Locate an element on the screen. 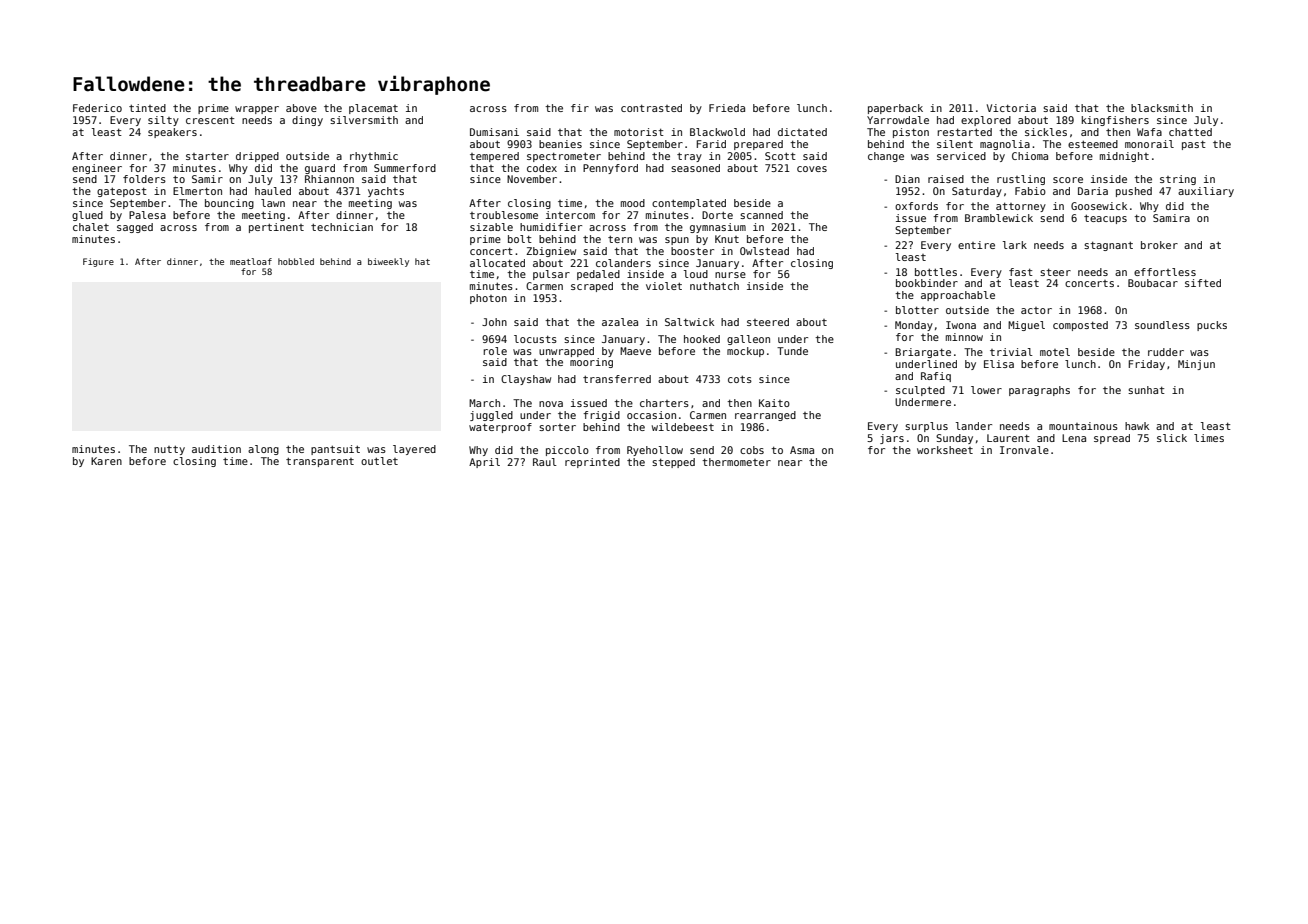 The width and height of the screenshot is (1308, 924). Scott is located at coordinates (780, 156).
